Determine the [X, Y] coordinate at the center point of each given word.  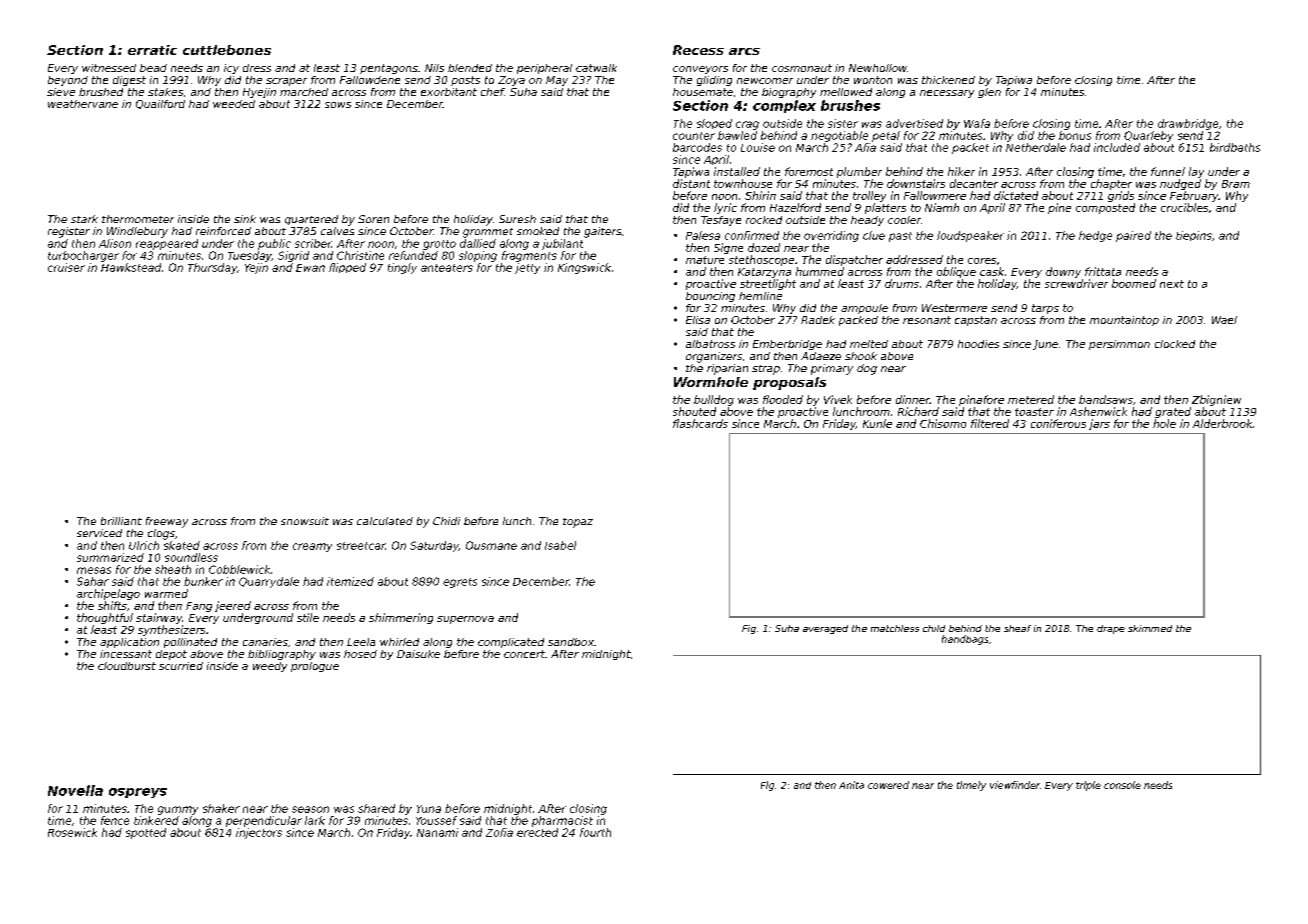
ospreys [138, 793]
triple [1088, 786]
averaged [825, 629]
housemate [703, 92]
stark [84, 219]
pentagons [389, 69]
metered [1031, 399]
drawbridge [1188, 124]
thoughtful [105, 618]
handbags [965, 640]
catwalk [596, 68]
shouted [694, 411]
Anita [851, 785]
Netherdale [1036, 147]
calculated [385, 521]
